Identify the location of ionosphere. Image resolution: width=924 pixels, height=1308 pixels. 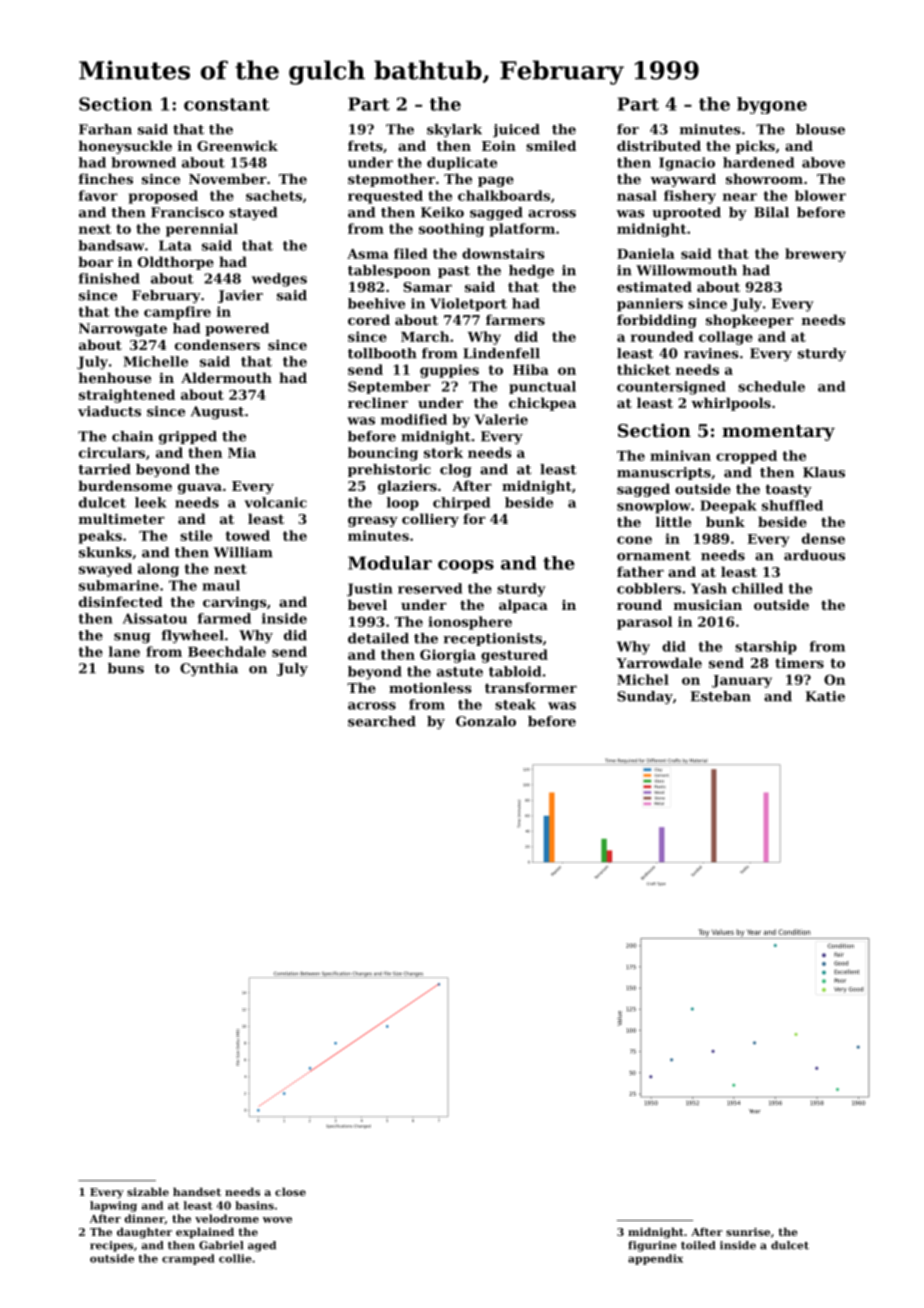
(470, 623).
